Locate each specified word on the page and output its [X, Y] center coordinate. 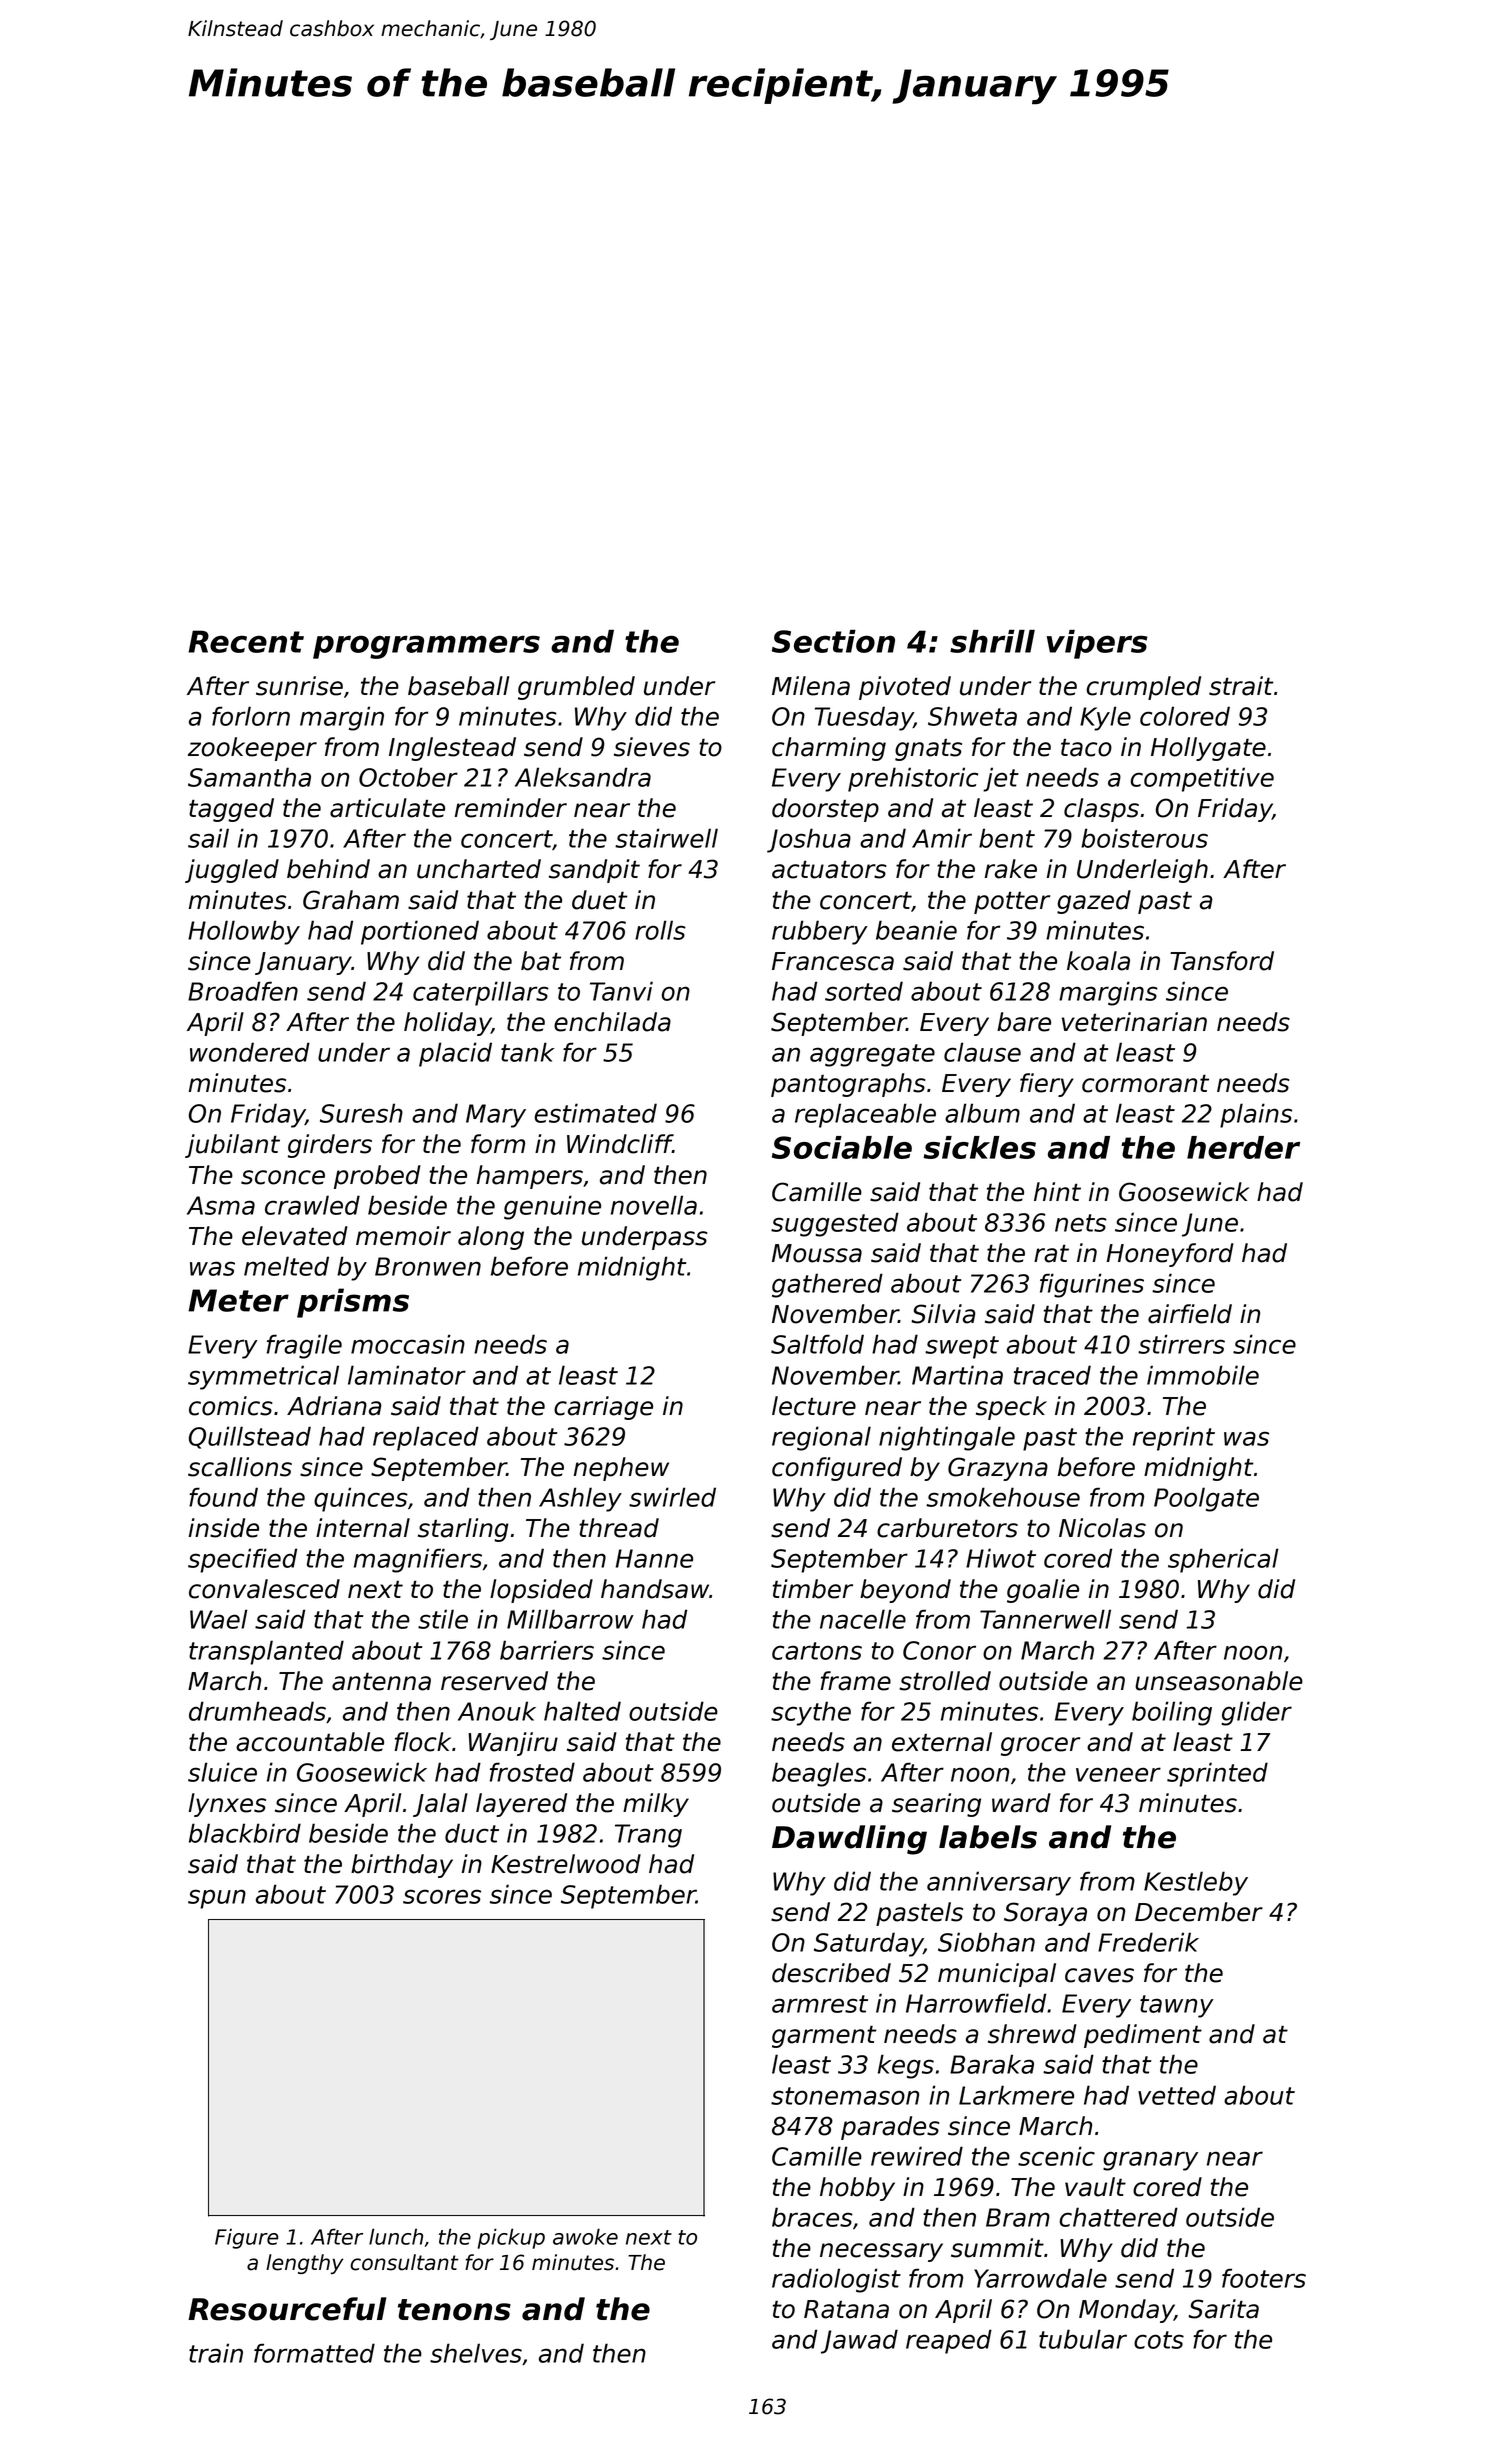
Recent [246, 641]
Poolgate [1206, 1499]
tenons [454, 2310]
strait [1241, 686]
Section [833, 641]
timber [813, 1589]
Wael [219, 1619]
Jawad [859, 2341]
